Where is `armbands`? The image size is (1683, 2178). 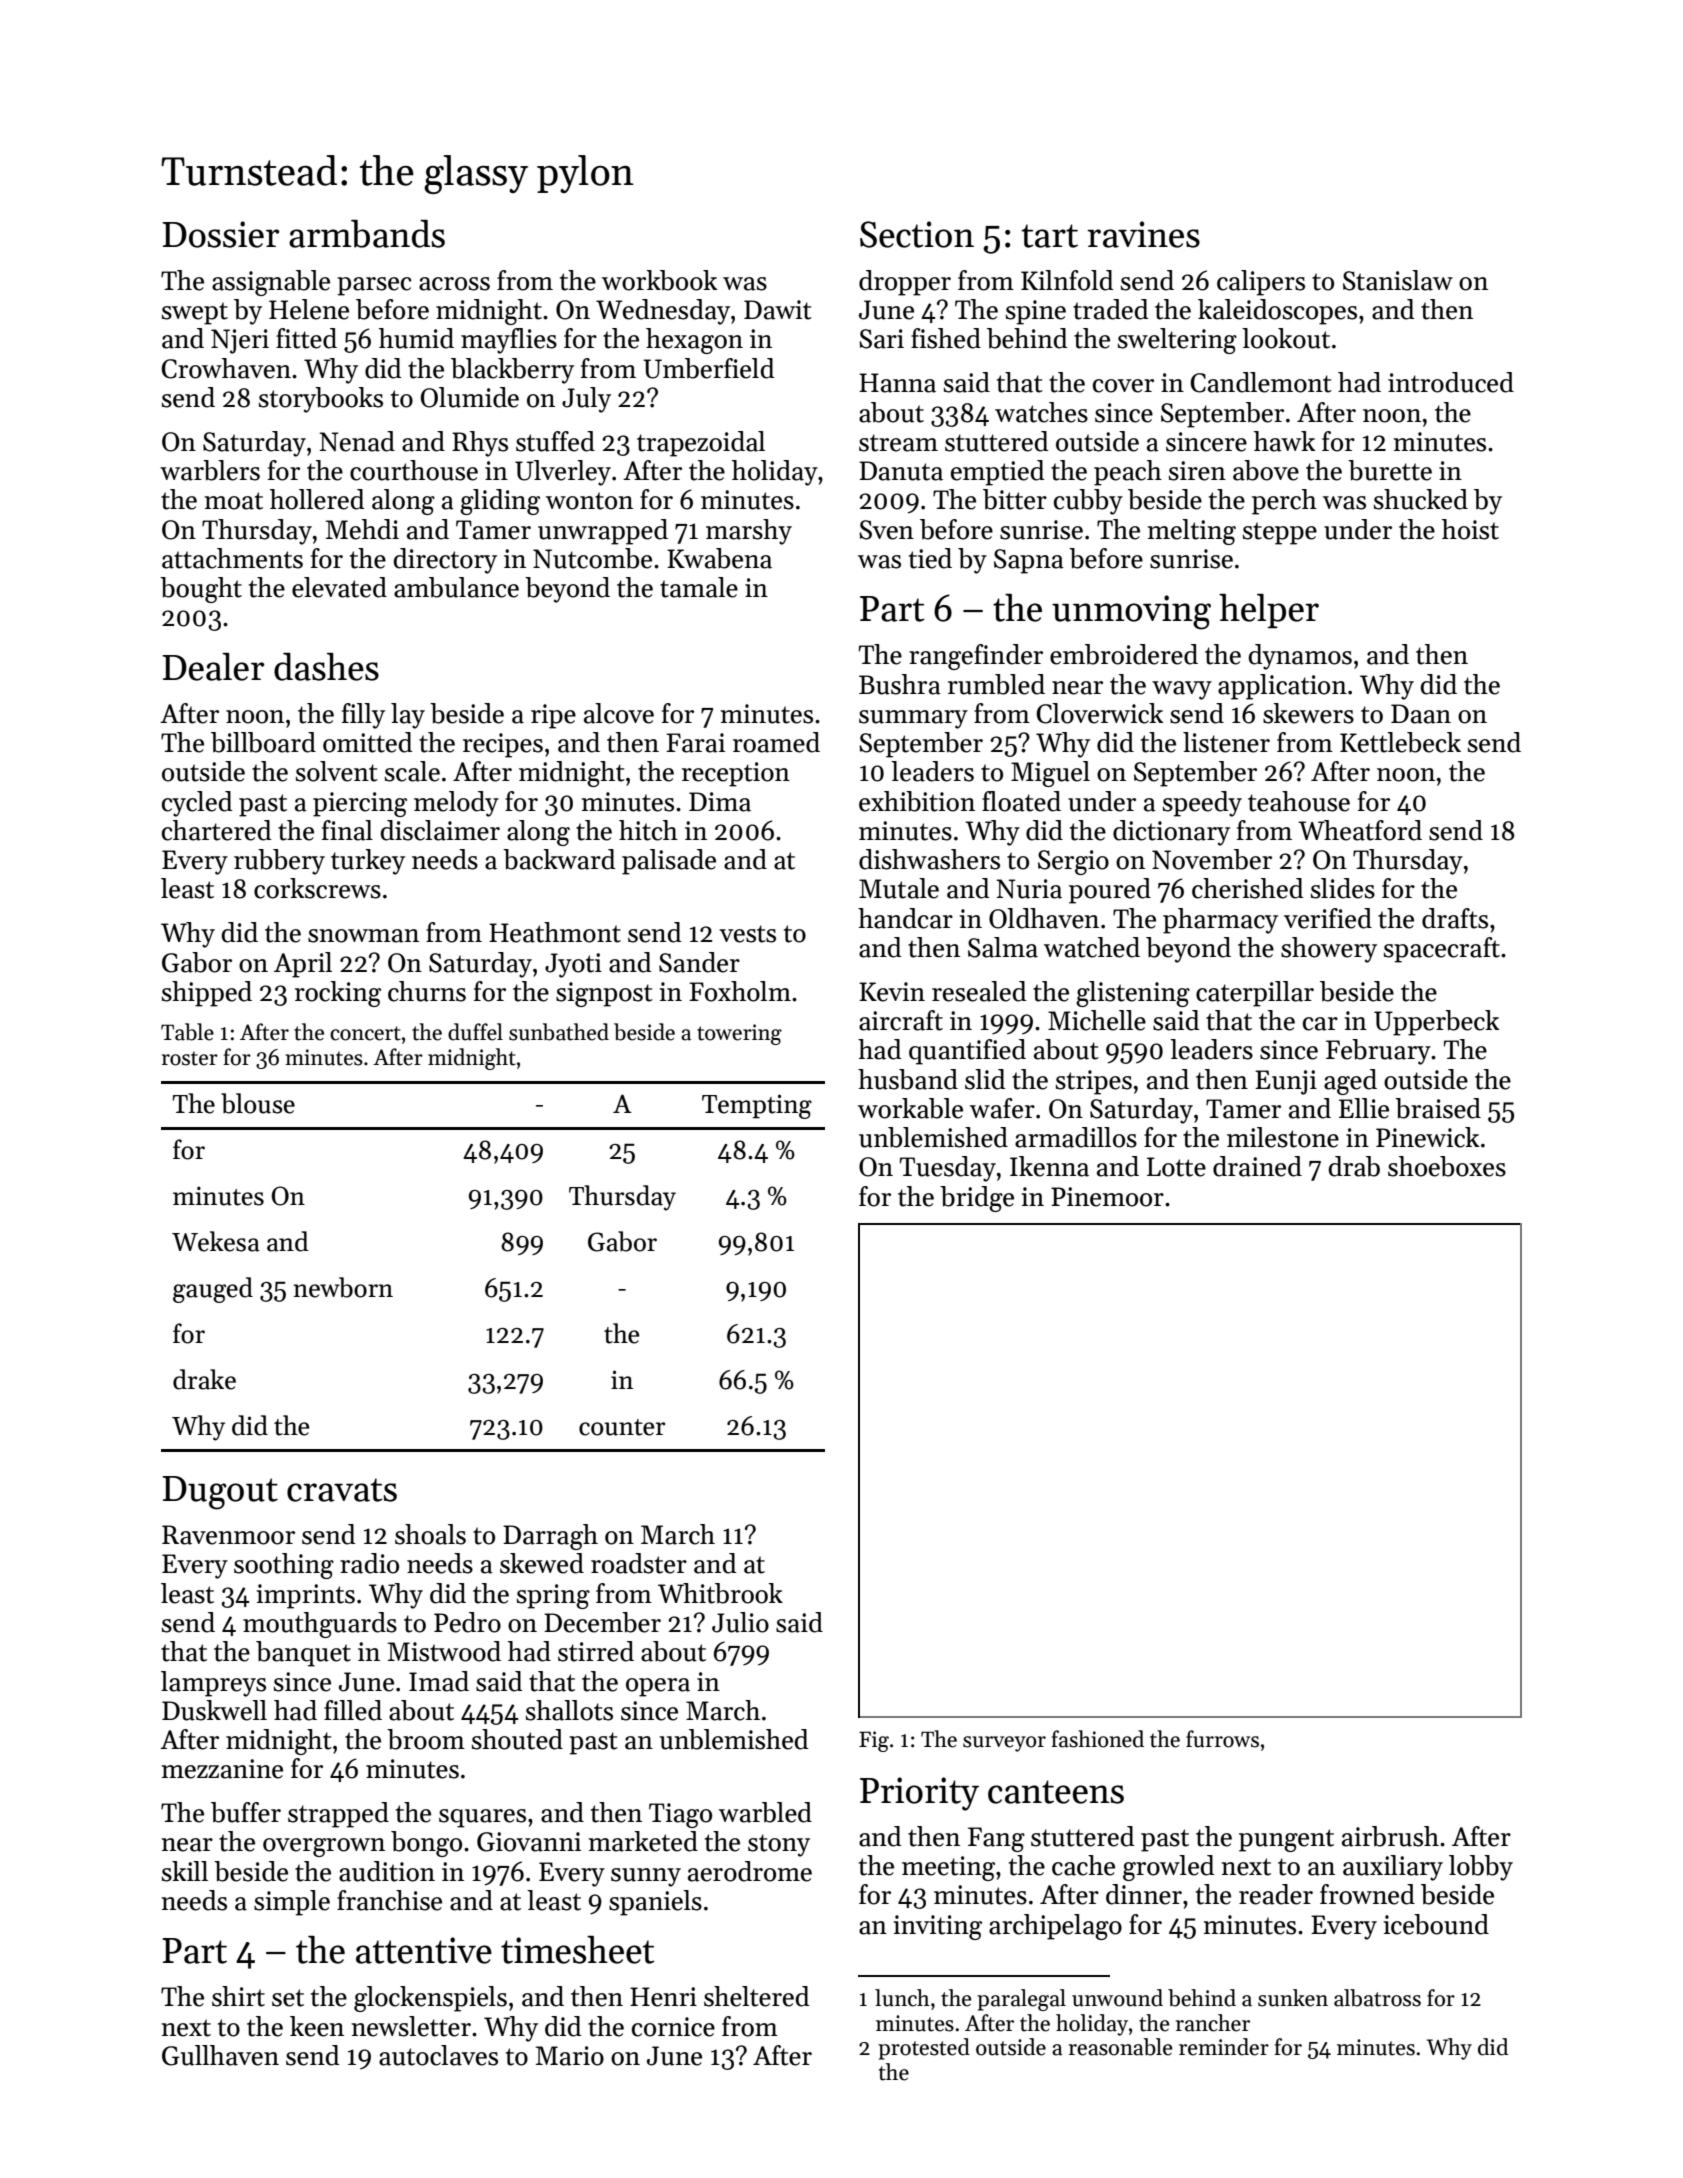
armbands is located at coordinates (367, 234).
